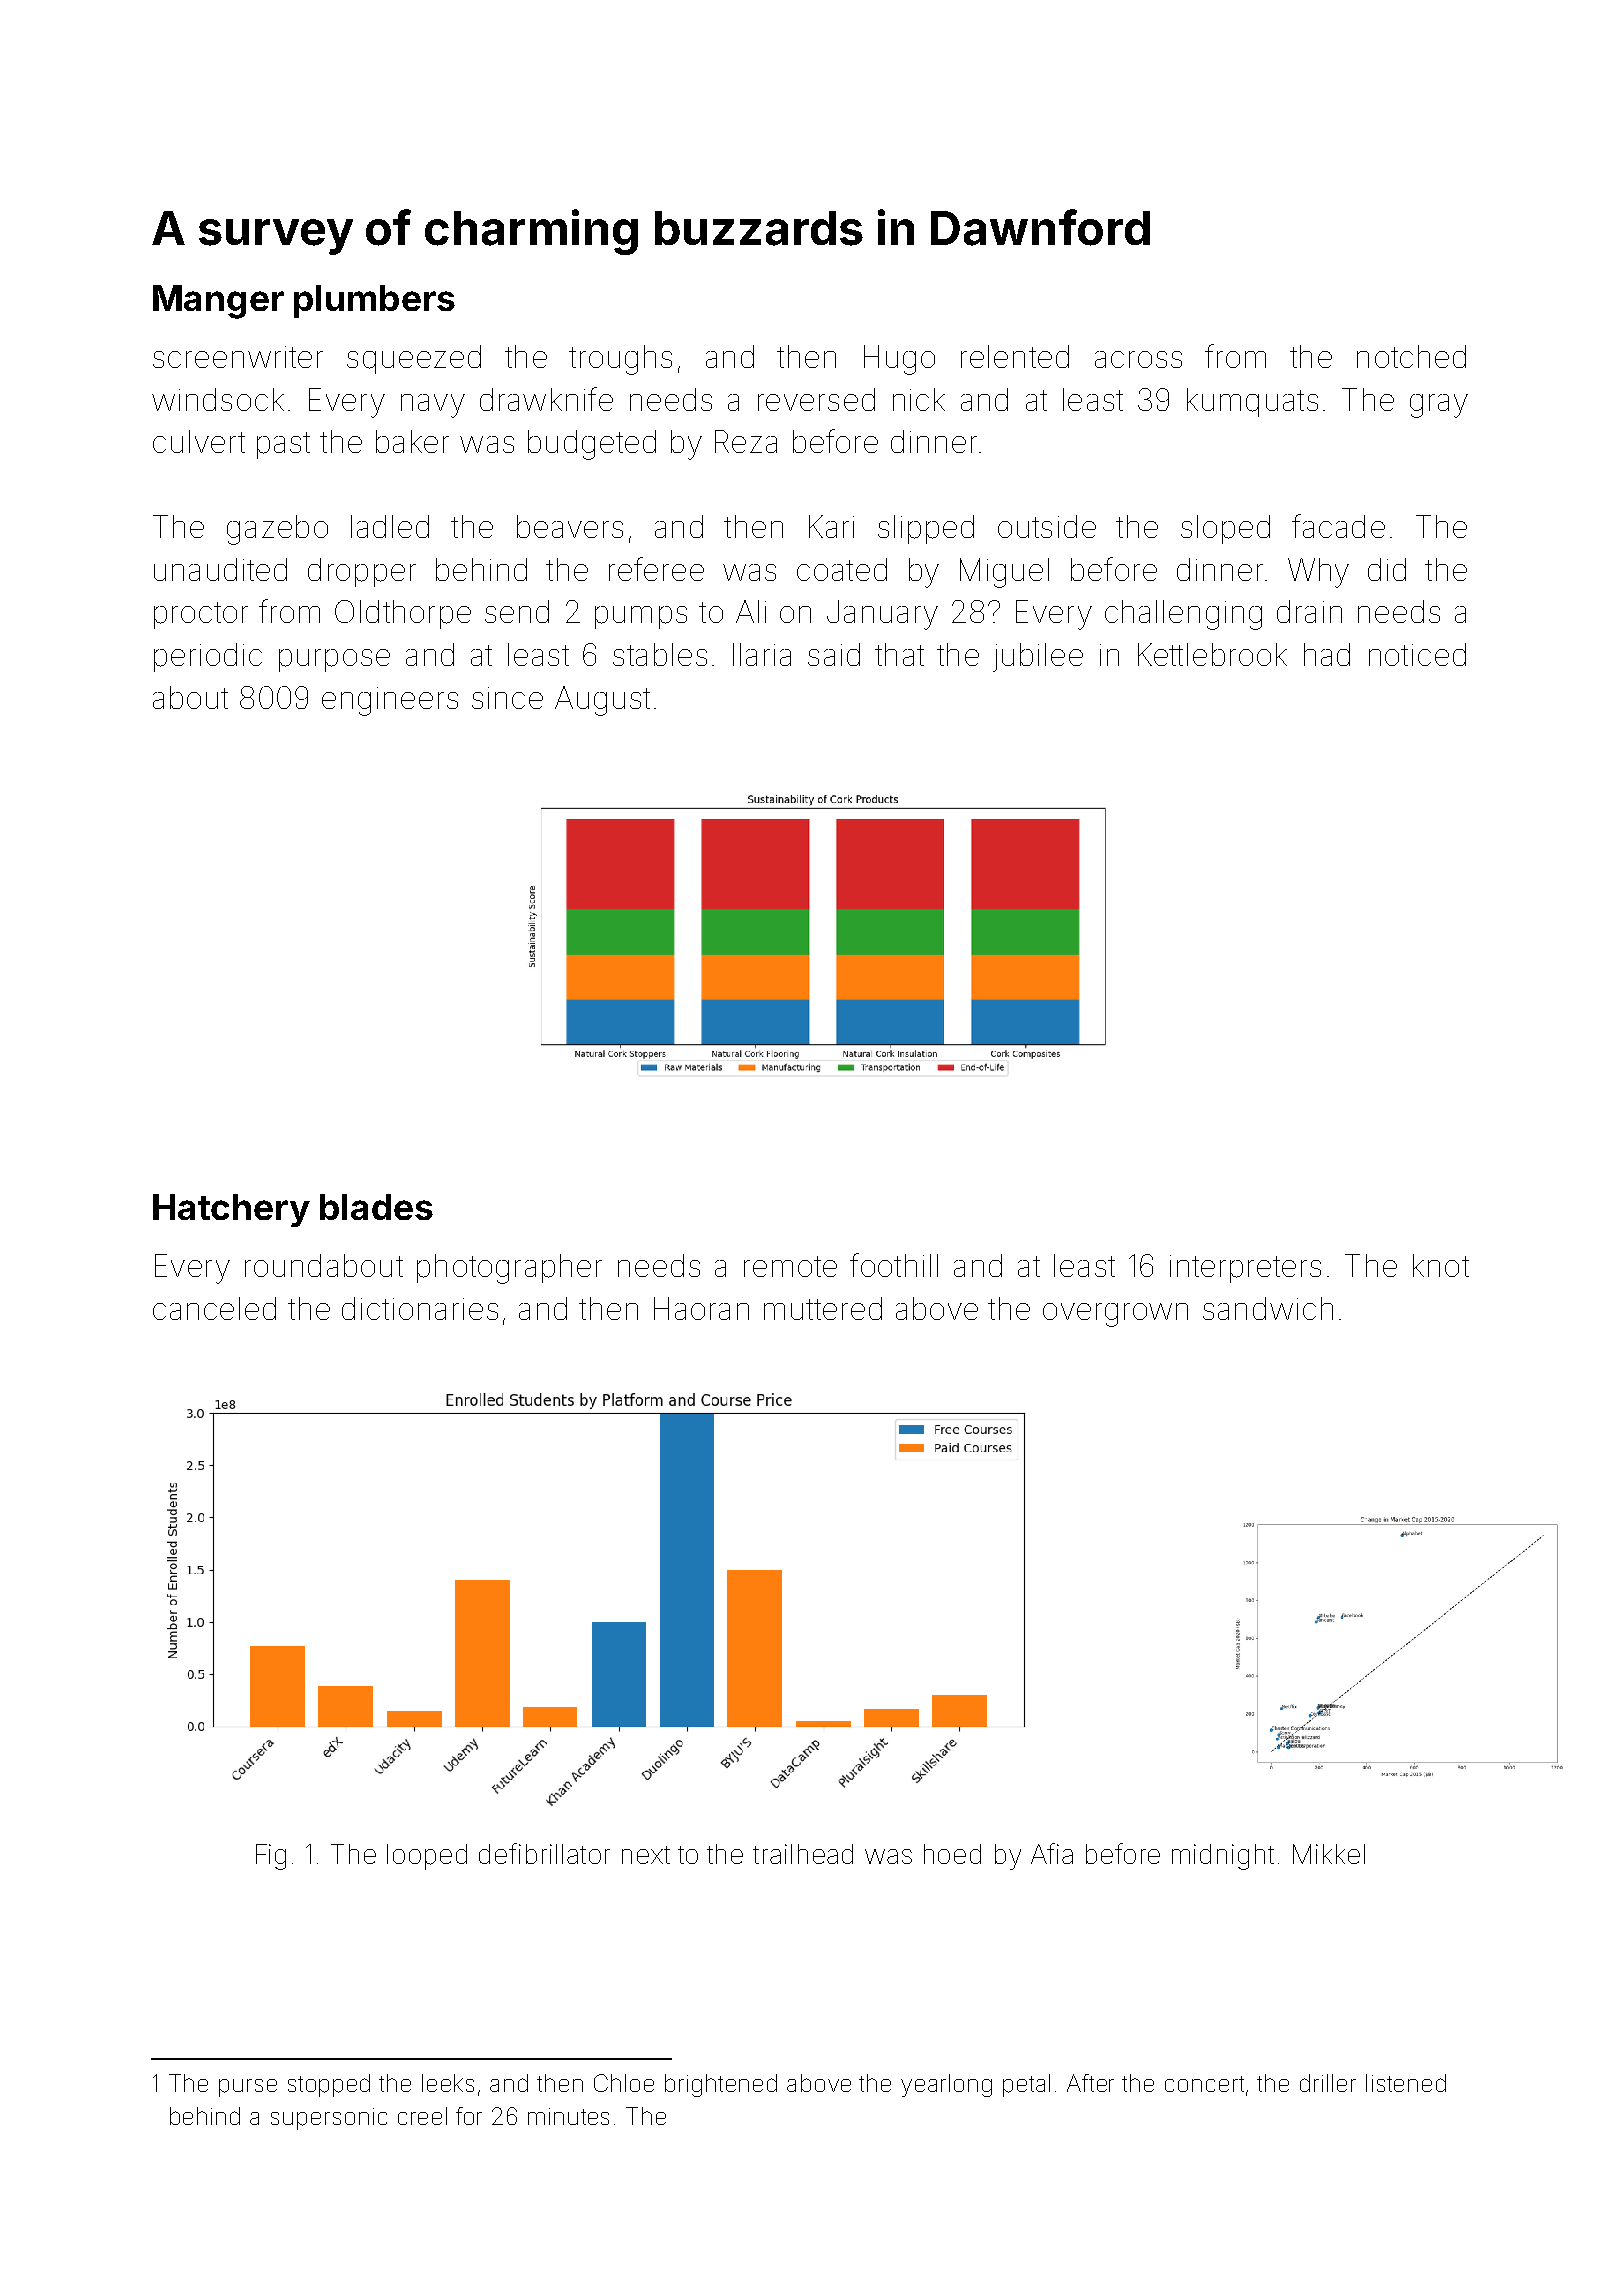  I want to click on canceled, so click(214, 1308).
